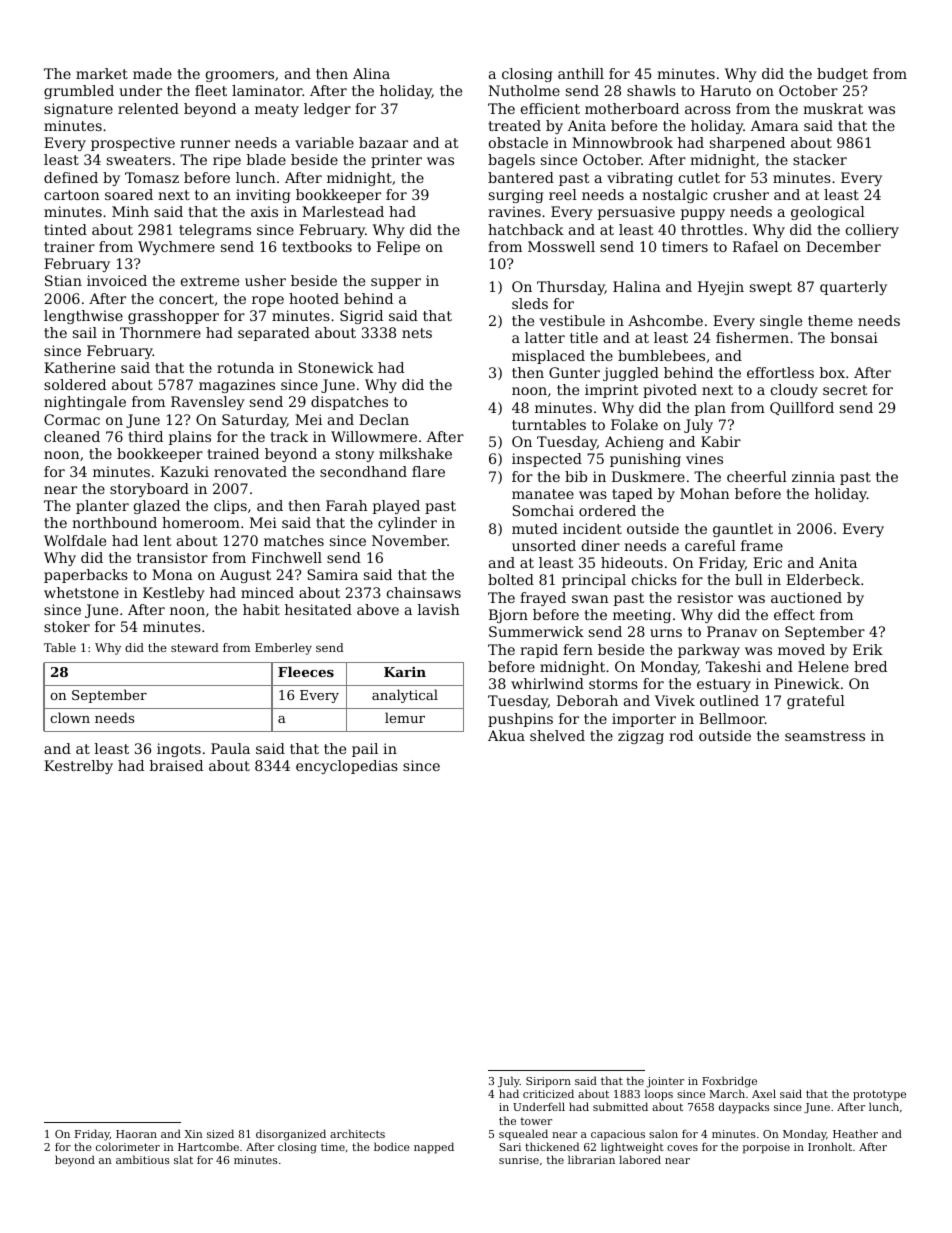  Describe the element at coordinates (78, 767) in the image. I see `Kestrelby` at that location.
